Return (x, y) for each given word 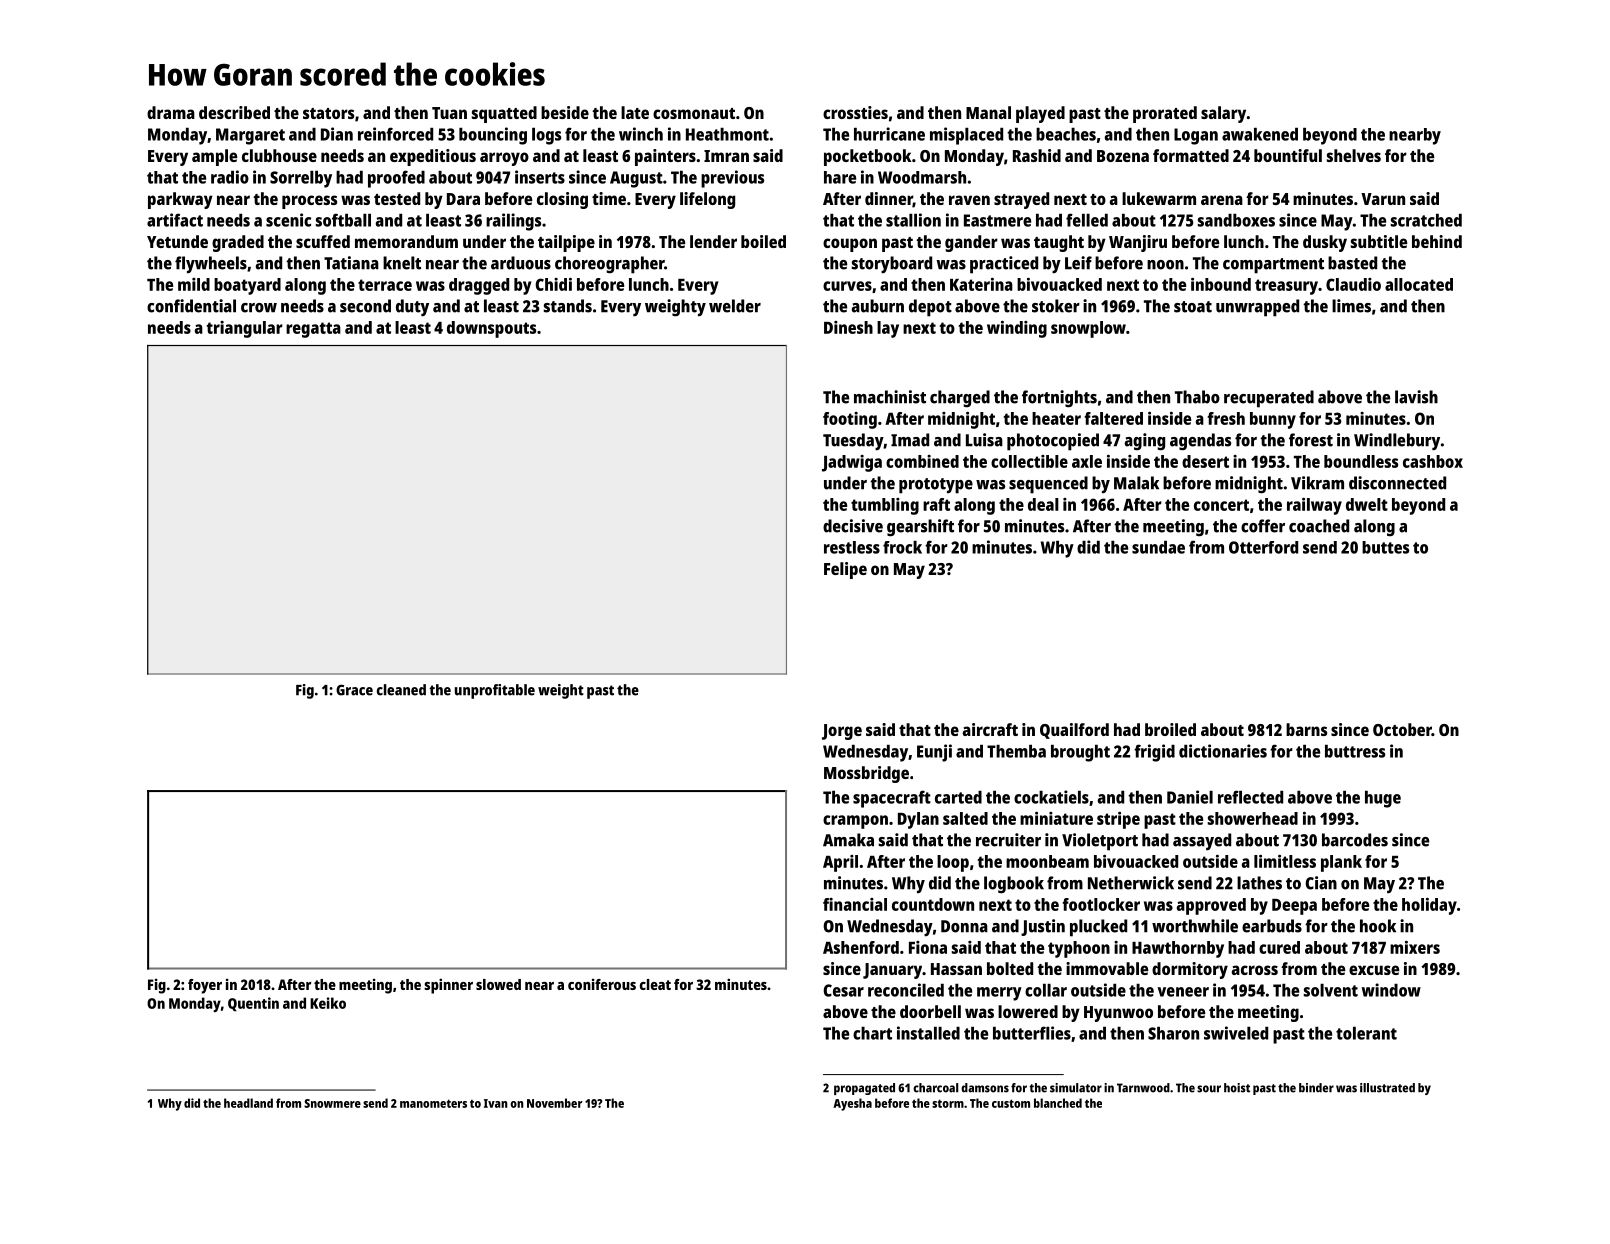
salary (1223, 114)
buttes (1385, 547)
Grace (354, 690)
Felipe (845, 570)
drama (171, 112)
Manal (988, 112)
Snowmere (332, 1103)
